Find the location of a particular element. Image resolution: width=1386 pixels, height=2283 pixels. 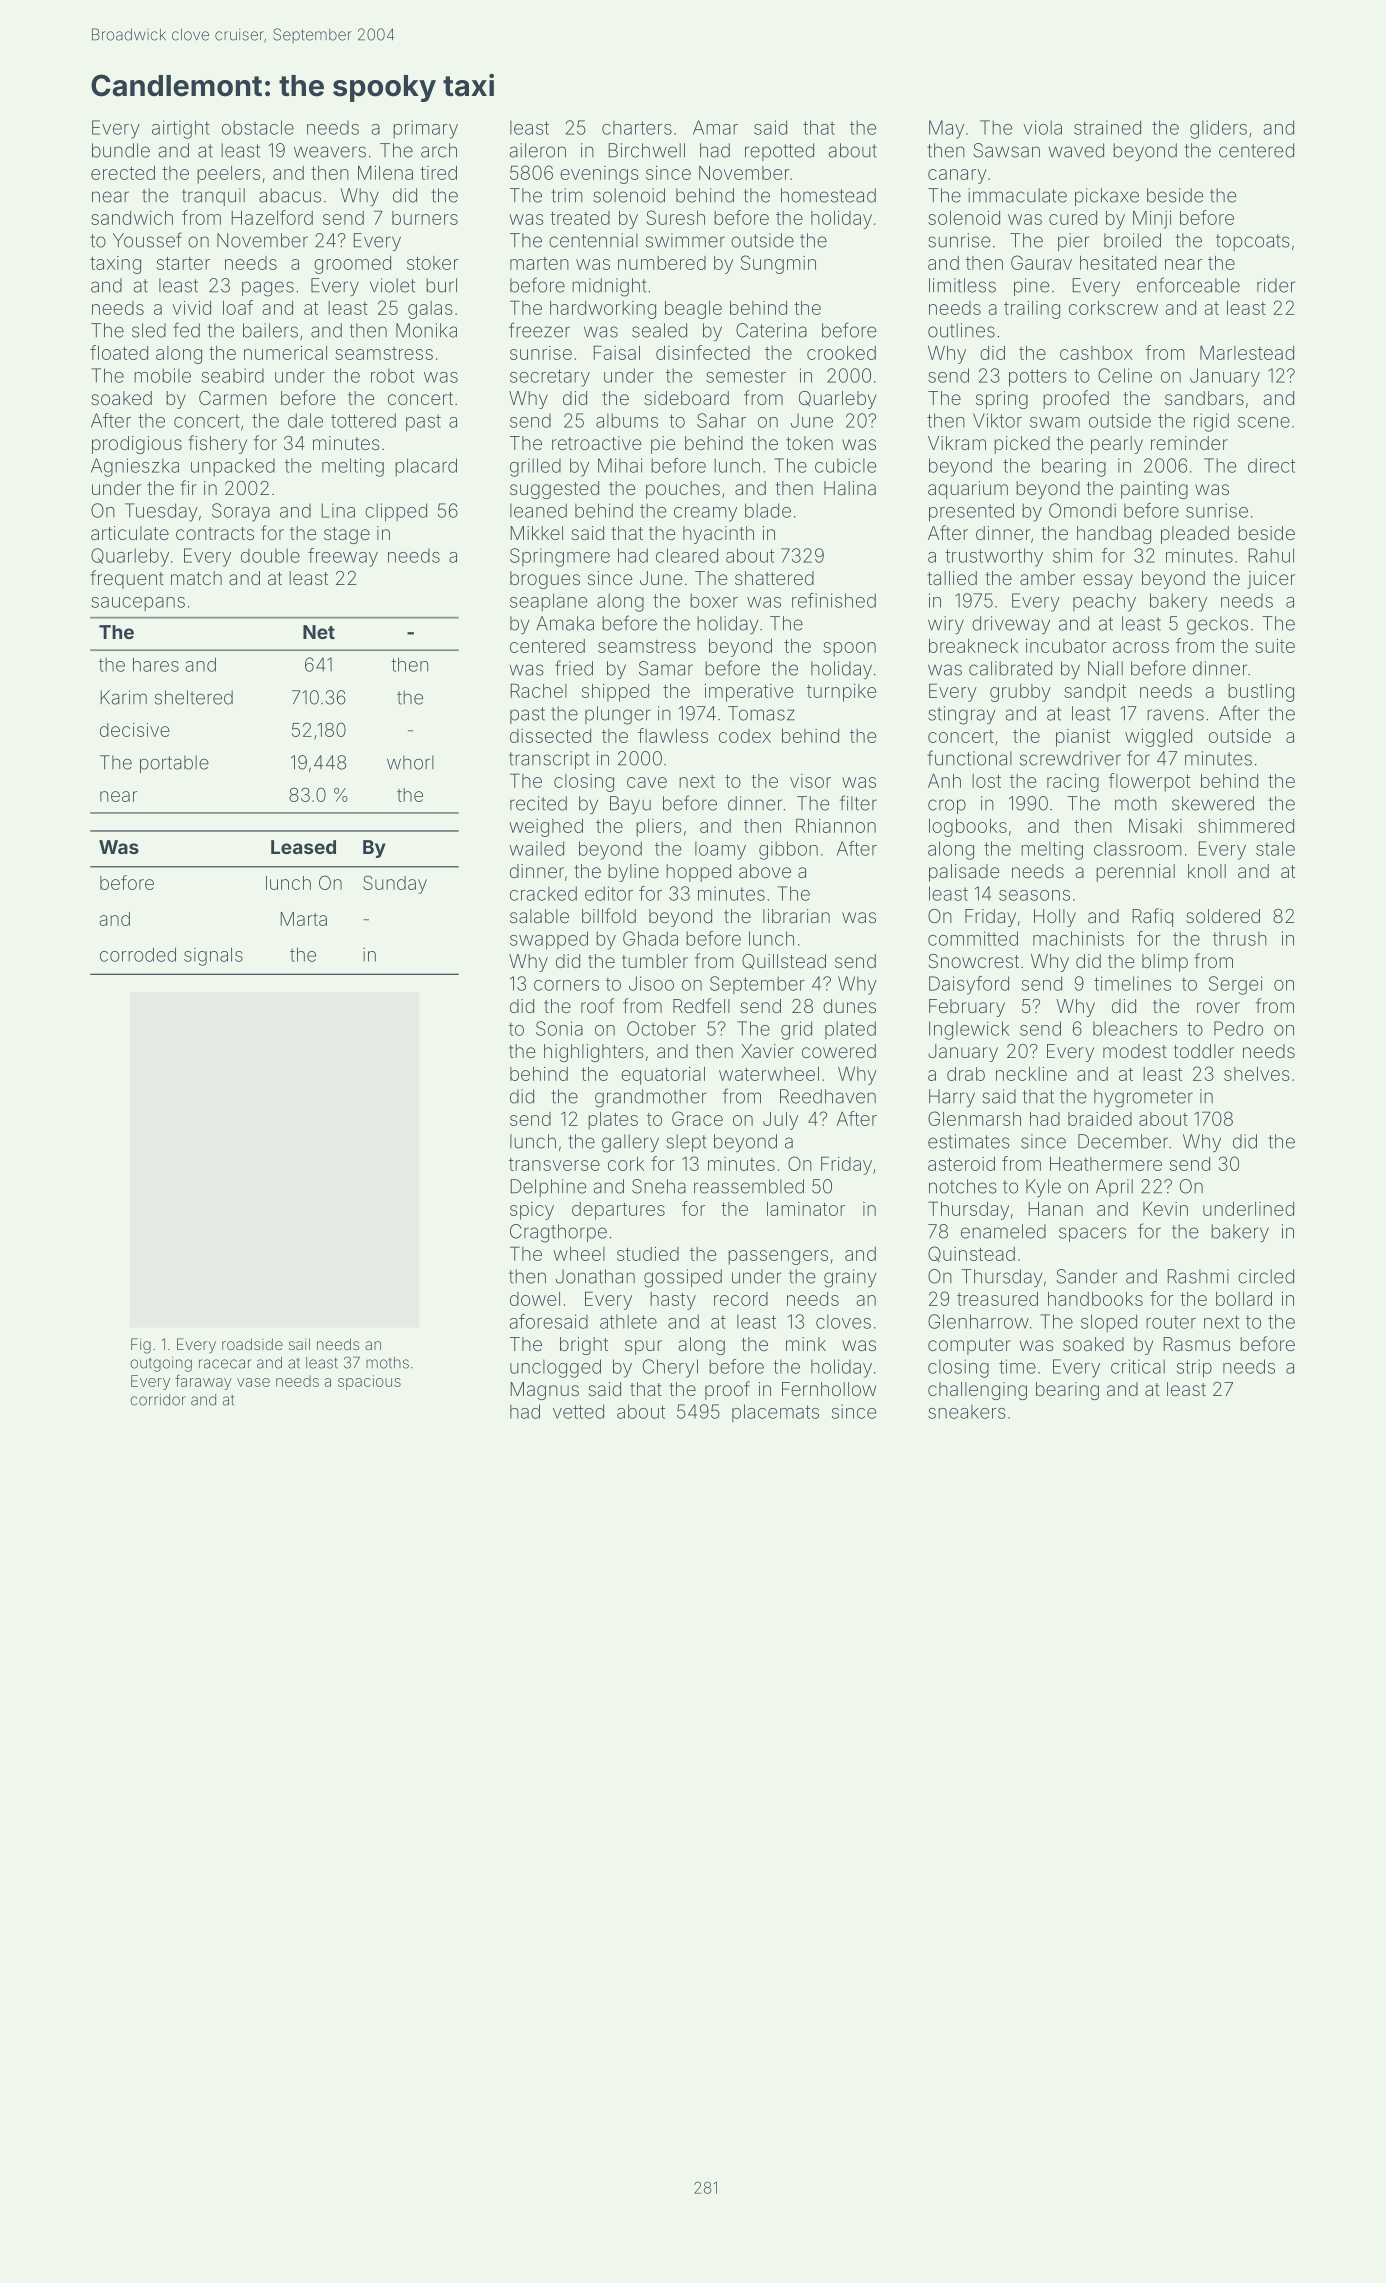

sled is located at coordinates (149, 330).
